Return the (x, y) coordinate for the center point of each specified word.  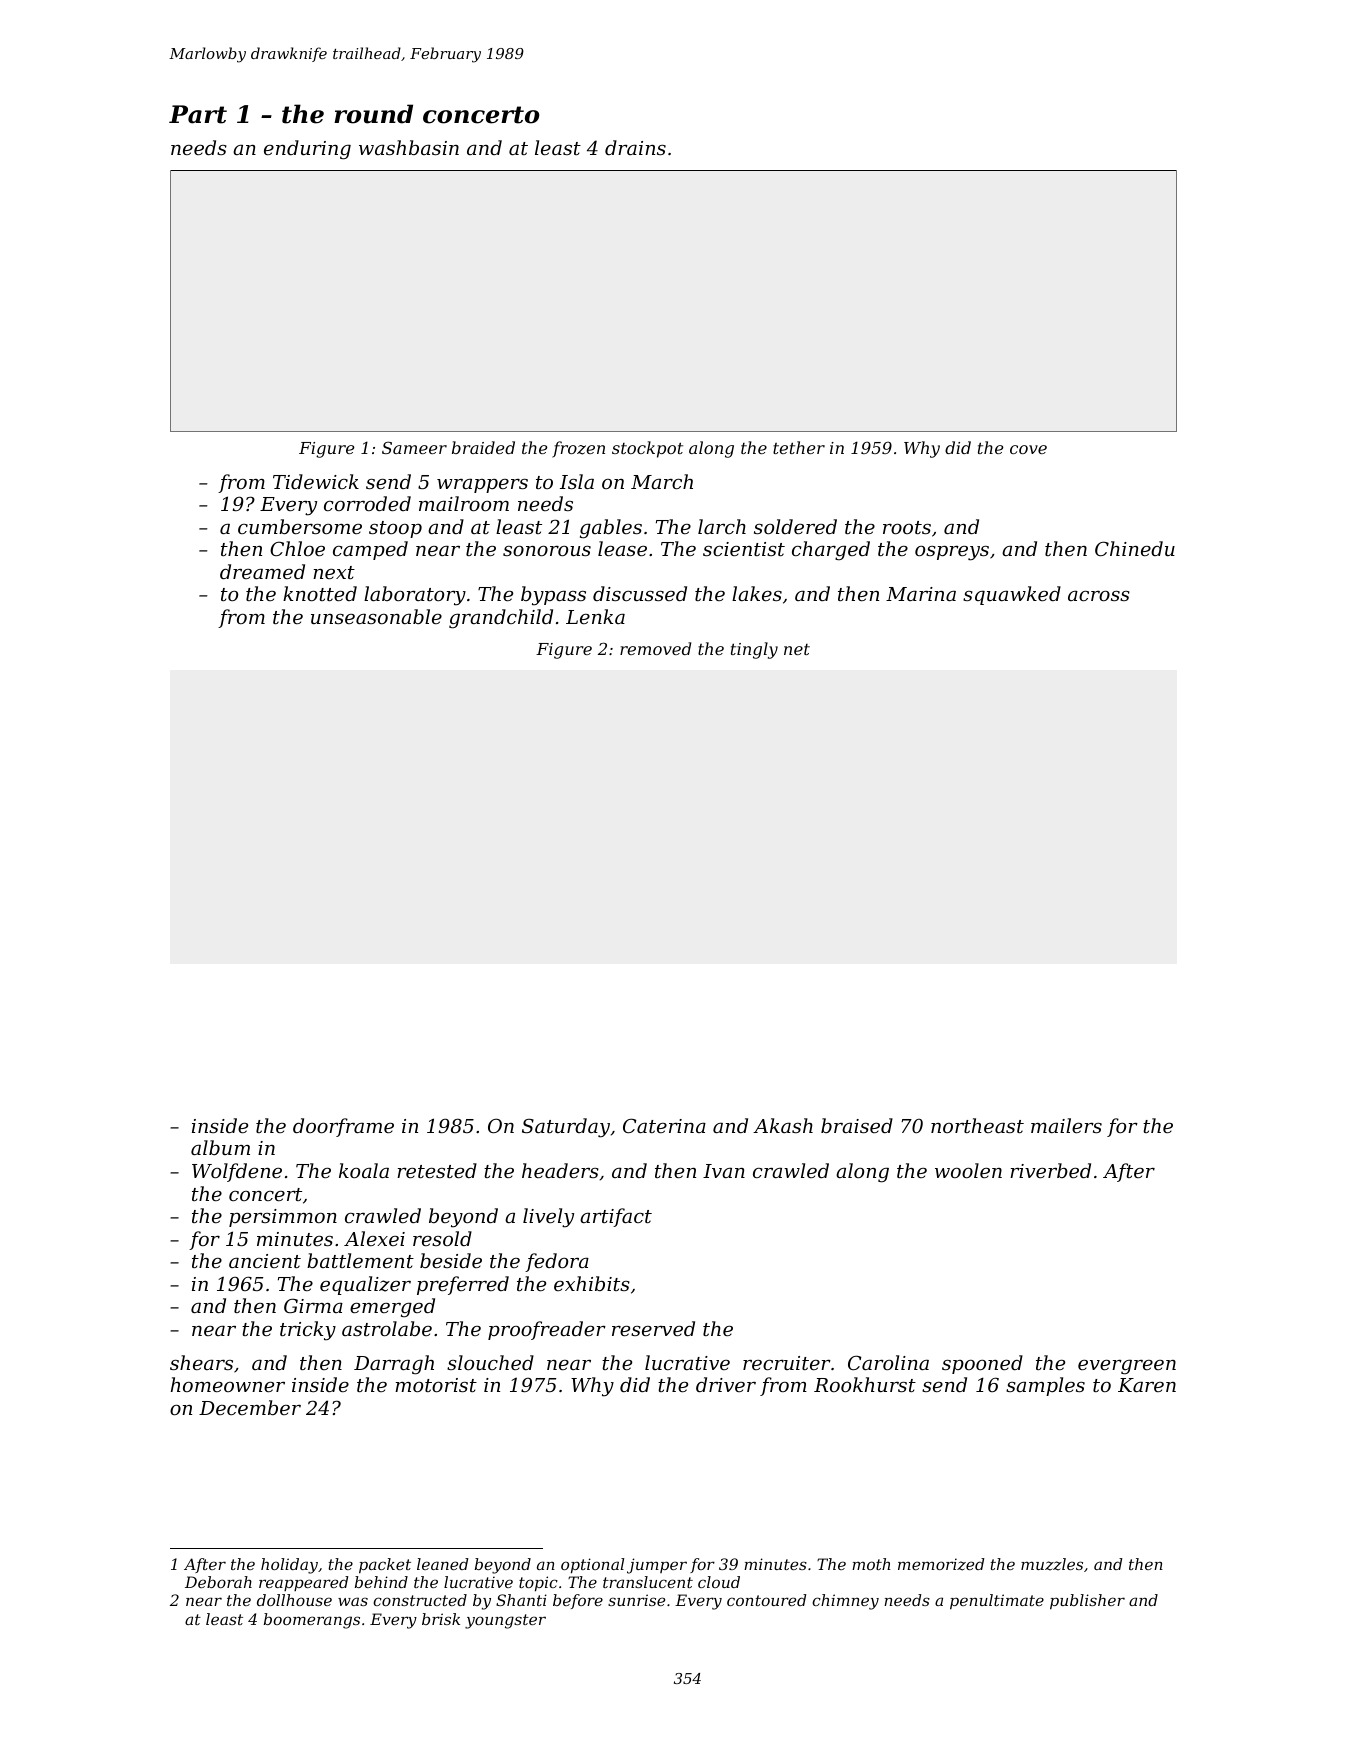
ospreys (952, 553)
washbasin (409, 147)
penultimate (997, 1602)
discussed (640, 593)
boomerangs (312, 1621)
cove (1028, 449)
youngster (505, 1621)
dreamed (262, 571)
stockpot (647, 449)
